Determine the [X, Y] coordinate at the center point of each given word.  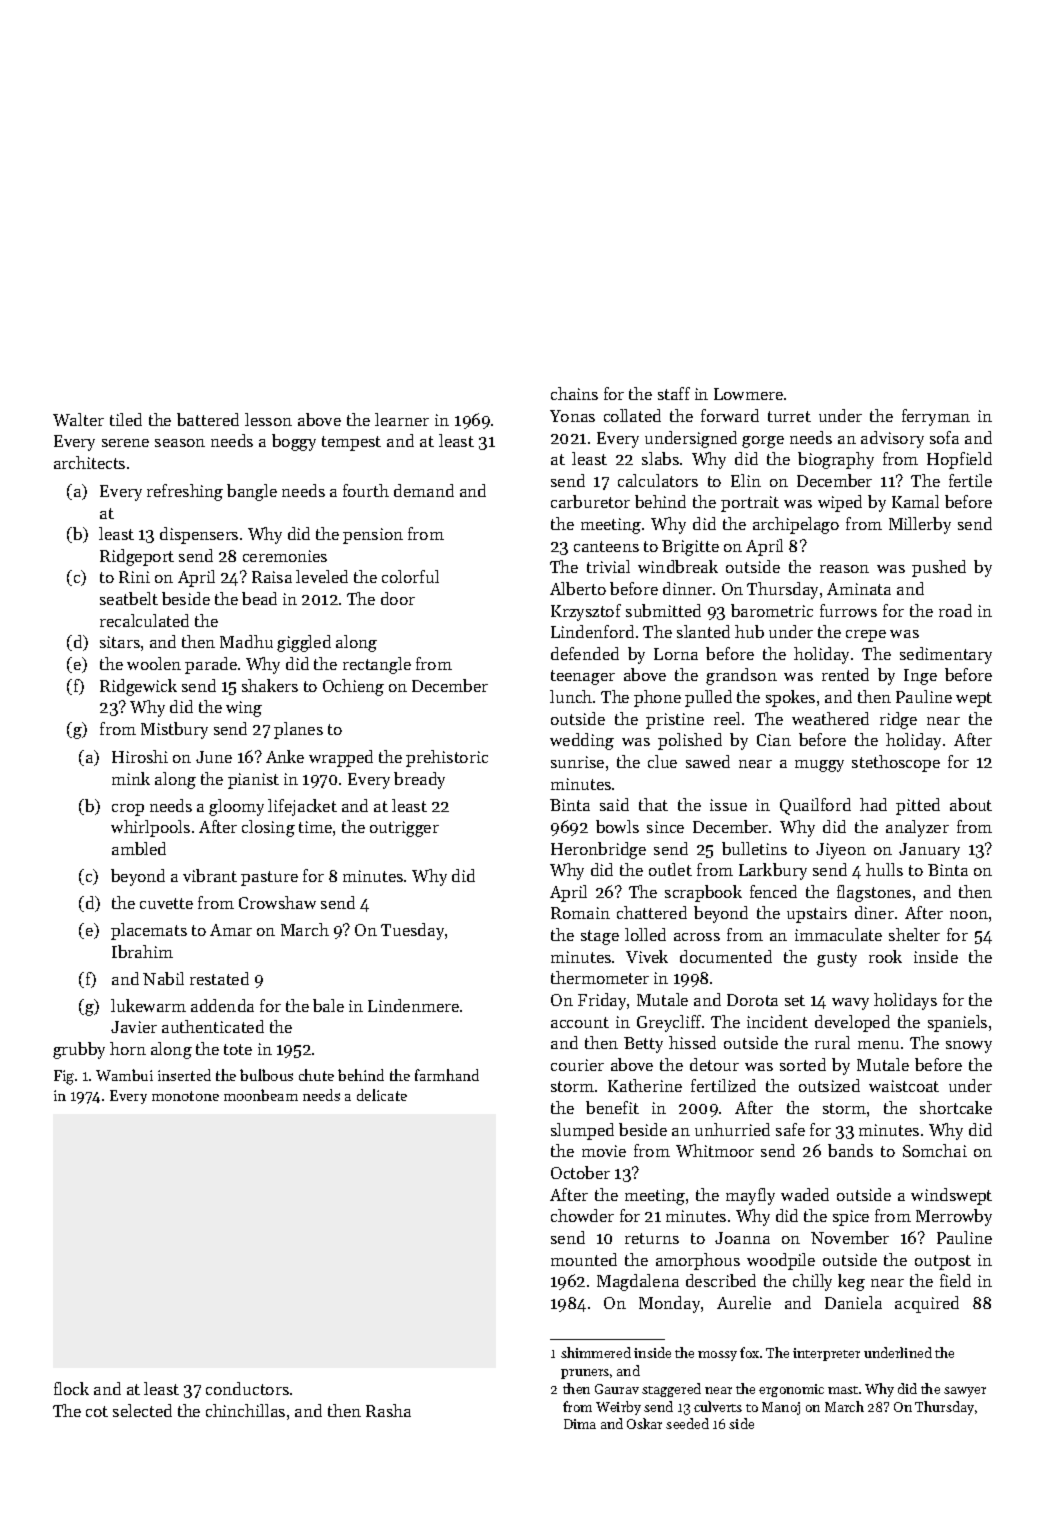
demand [424, 490]
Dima [580, 1424]
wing [244, 709]
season [180, 443]
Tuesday [412, 931]
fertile [970, 480]
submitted [663, 610]
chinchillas [245, 1410]
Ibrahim [142, 951]
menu [878, 1045]
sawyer [965, 1392]
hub [749, 631]
